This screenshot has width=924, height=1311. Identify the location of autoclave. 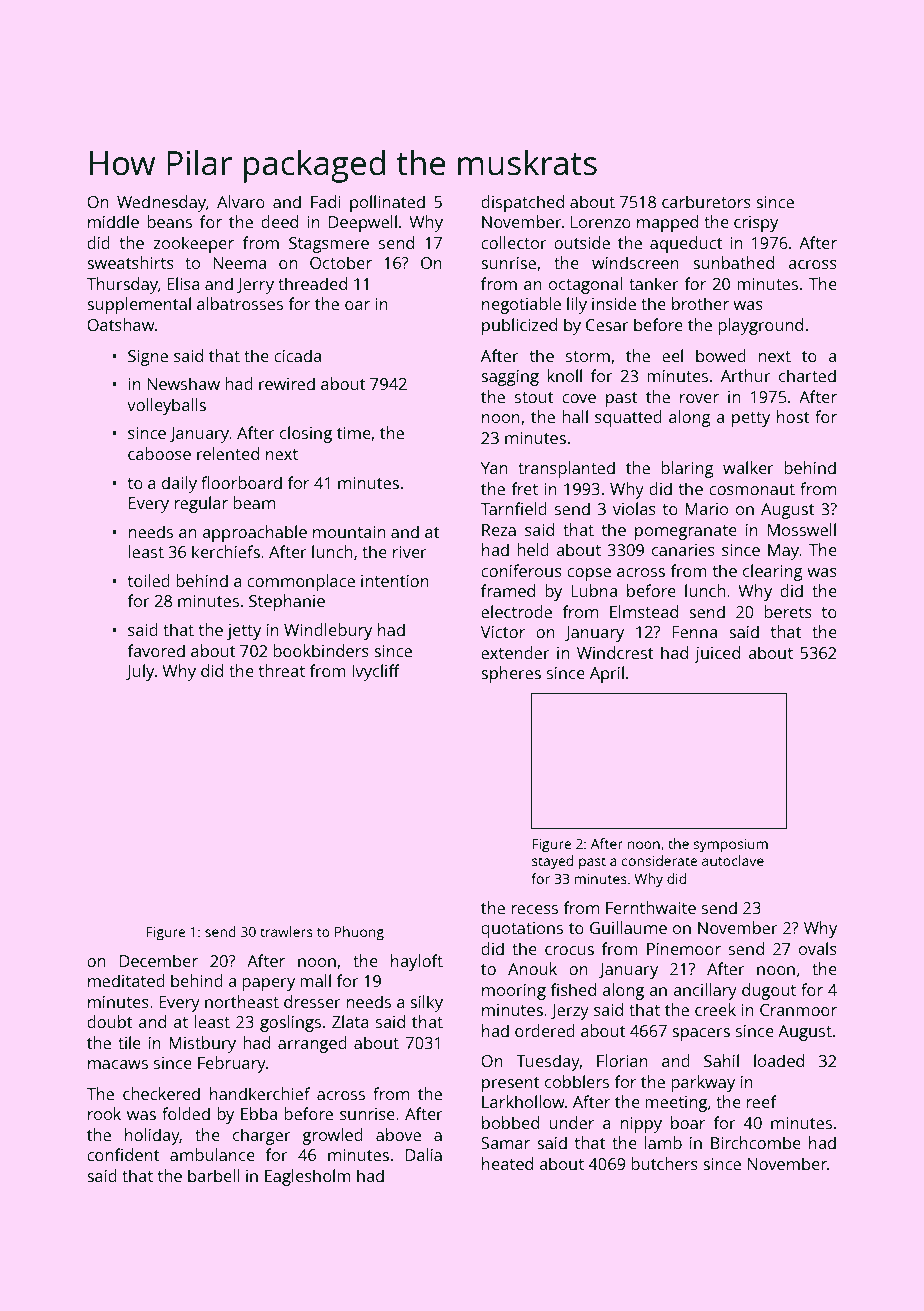
(733, 860).
